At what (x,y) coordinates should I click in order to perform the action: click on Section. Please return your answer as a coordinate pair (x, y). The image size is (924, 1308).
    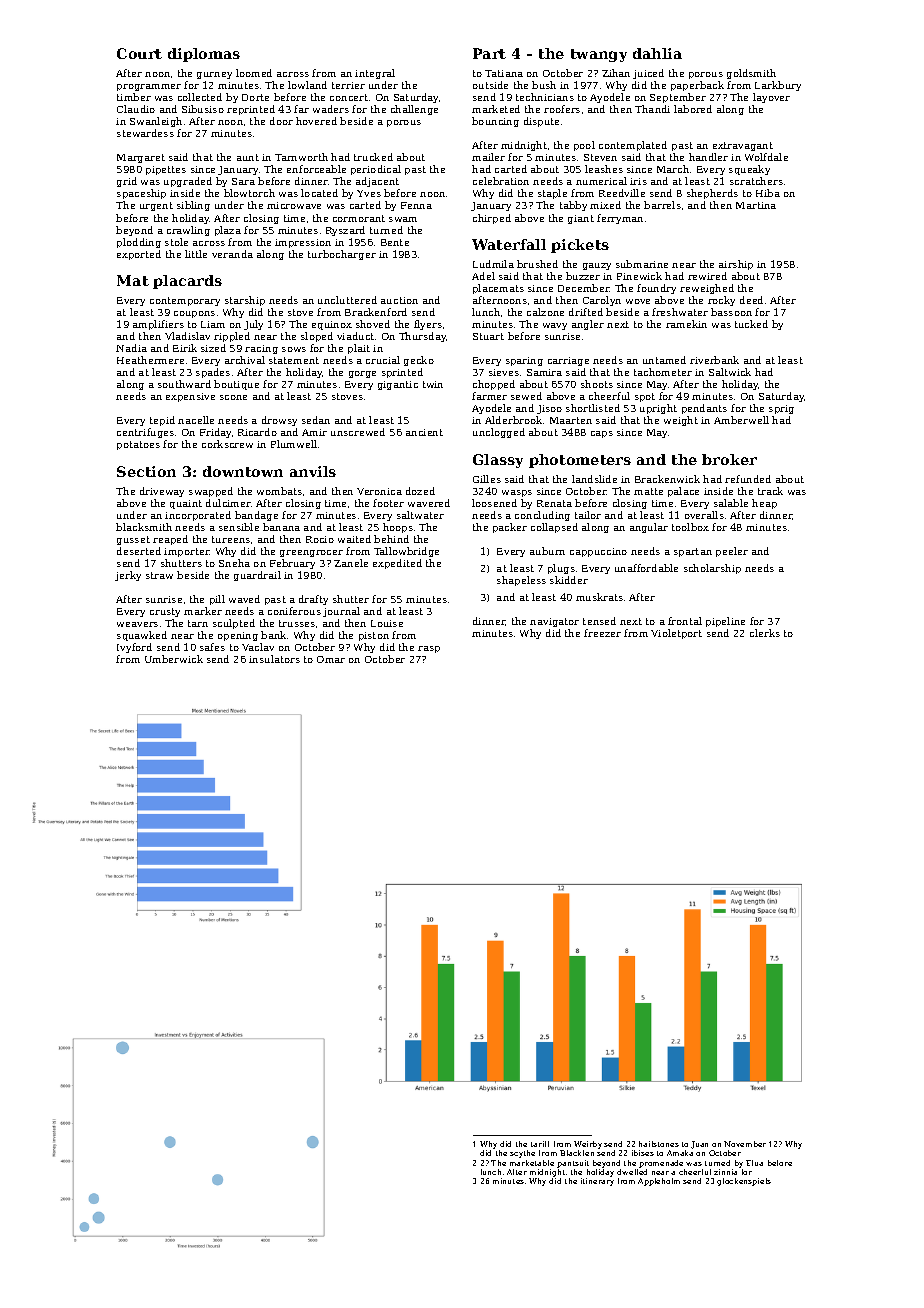
    Looking at the image, I should click on (146, 471).
